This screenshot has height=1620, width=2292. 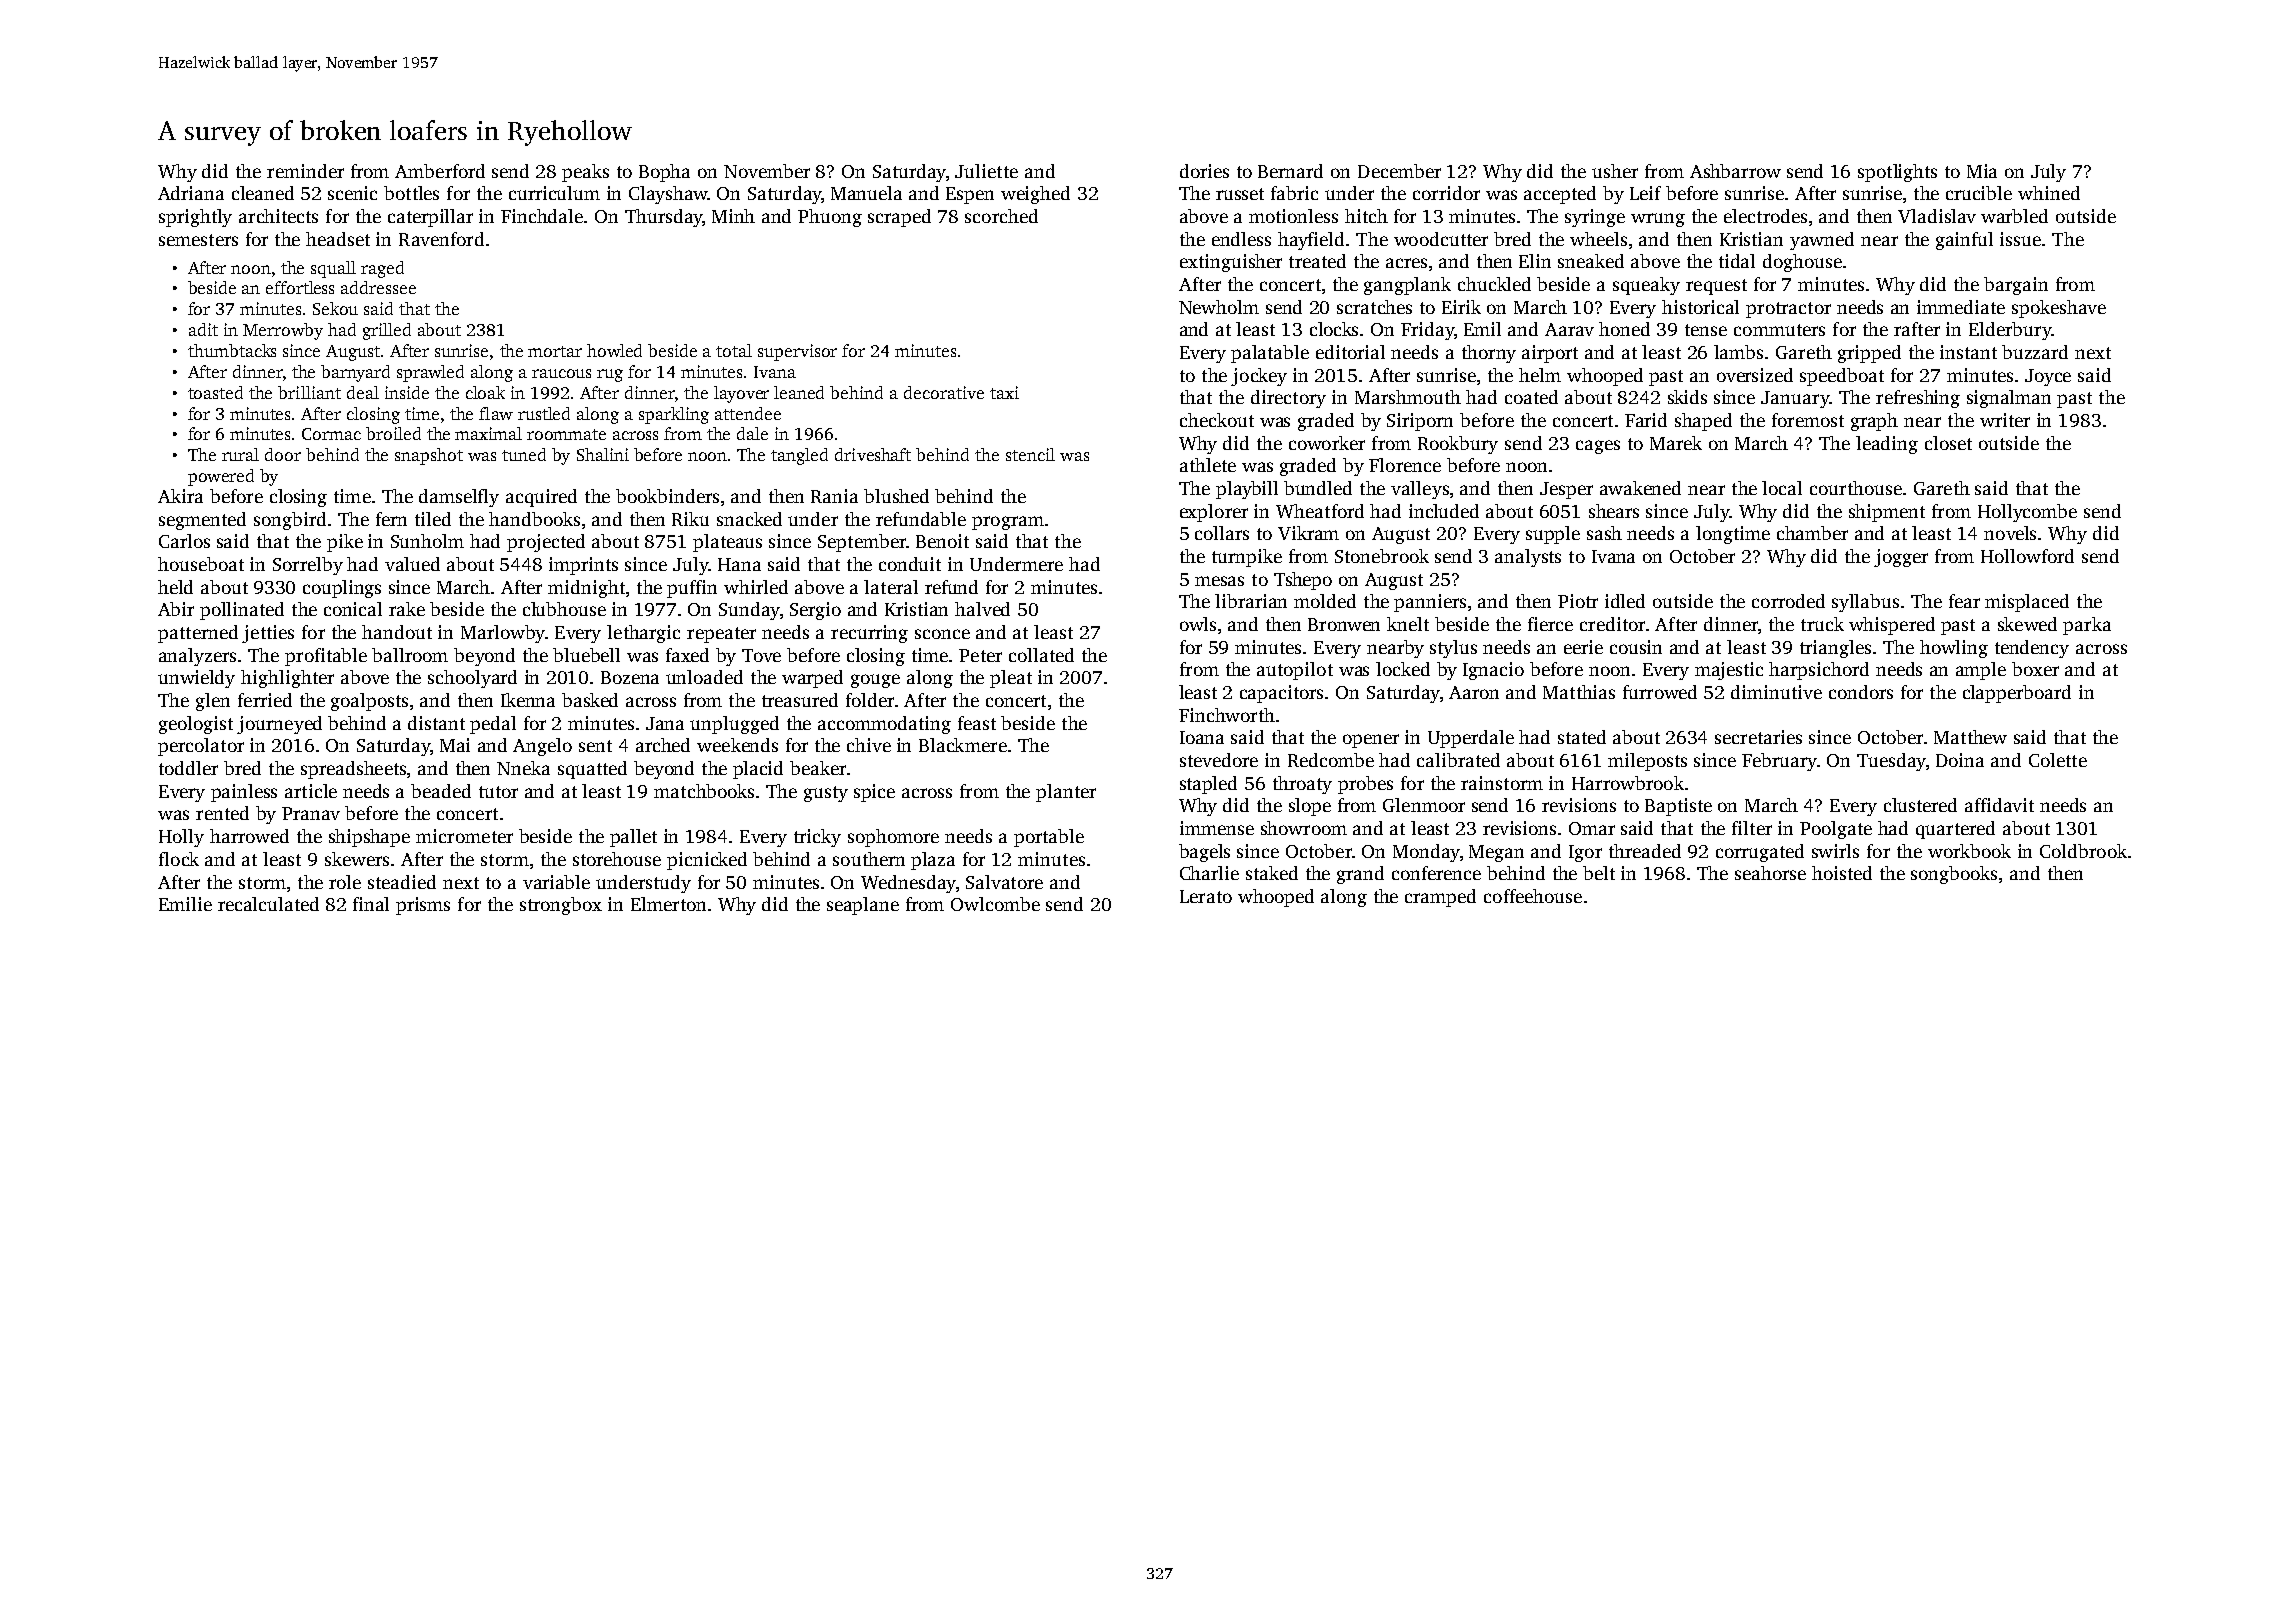 I want to click on collars, so click(x=1222, y=533).
